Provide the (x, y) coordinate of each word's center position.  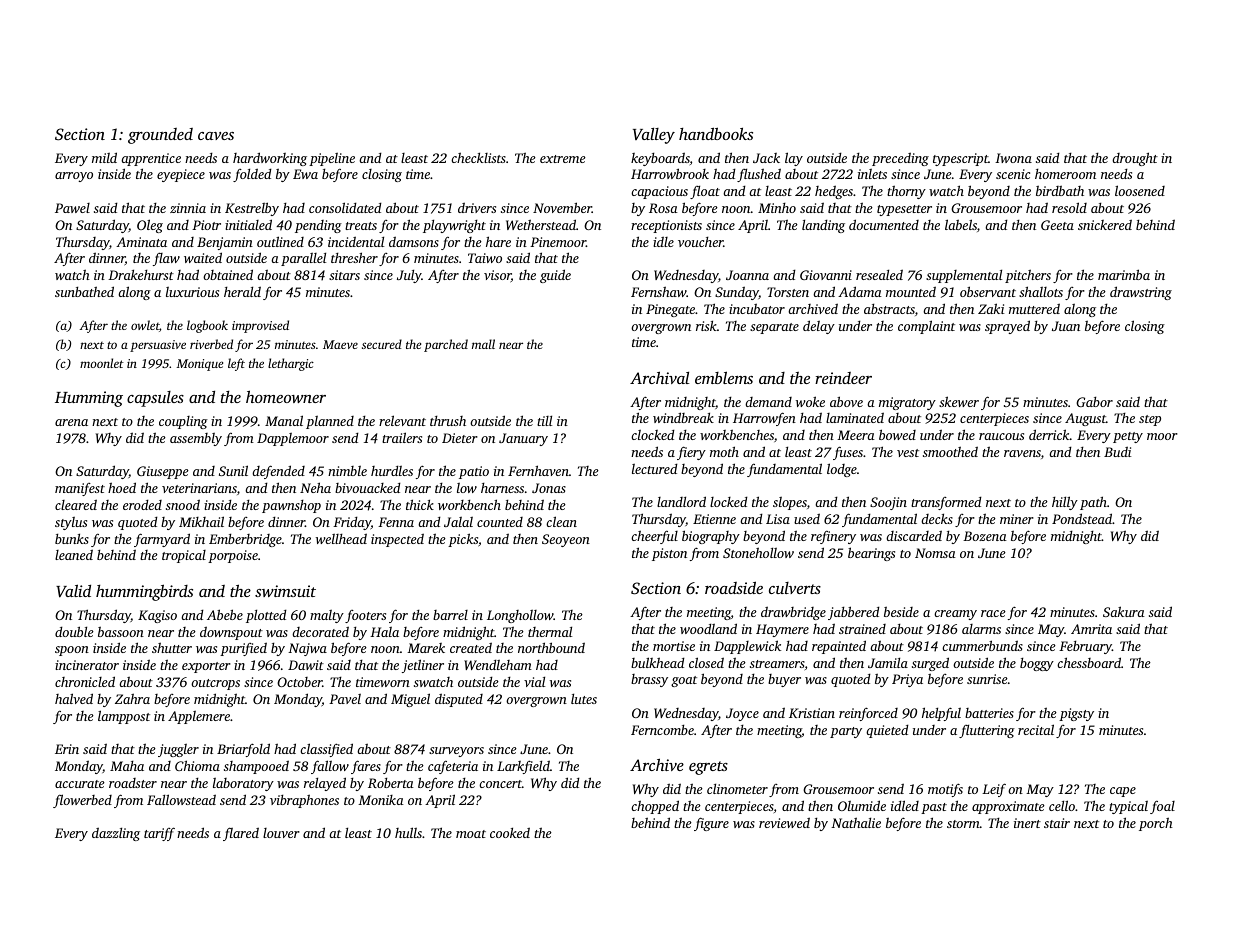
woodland (708, 628)
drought (1135, 159)
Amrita (1091, 629)
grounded (160, 136)
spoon (72, 651)
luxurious (192, 292)
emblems (724, 377)
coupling (183, 422)
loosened (1140, 190)
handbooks (716, 133)
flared (241, 834)
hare (498, 241)
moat (471, 834)
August (1085, 419)
